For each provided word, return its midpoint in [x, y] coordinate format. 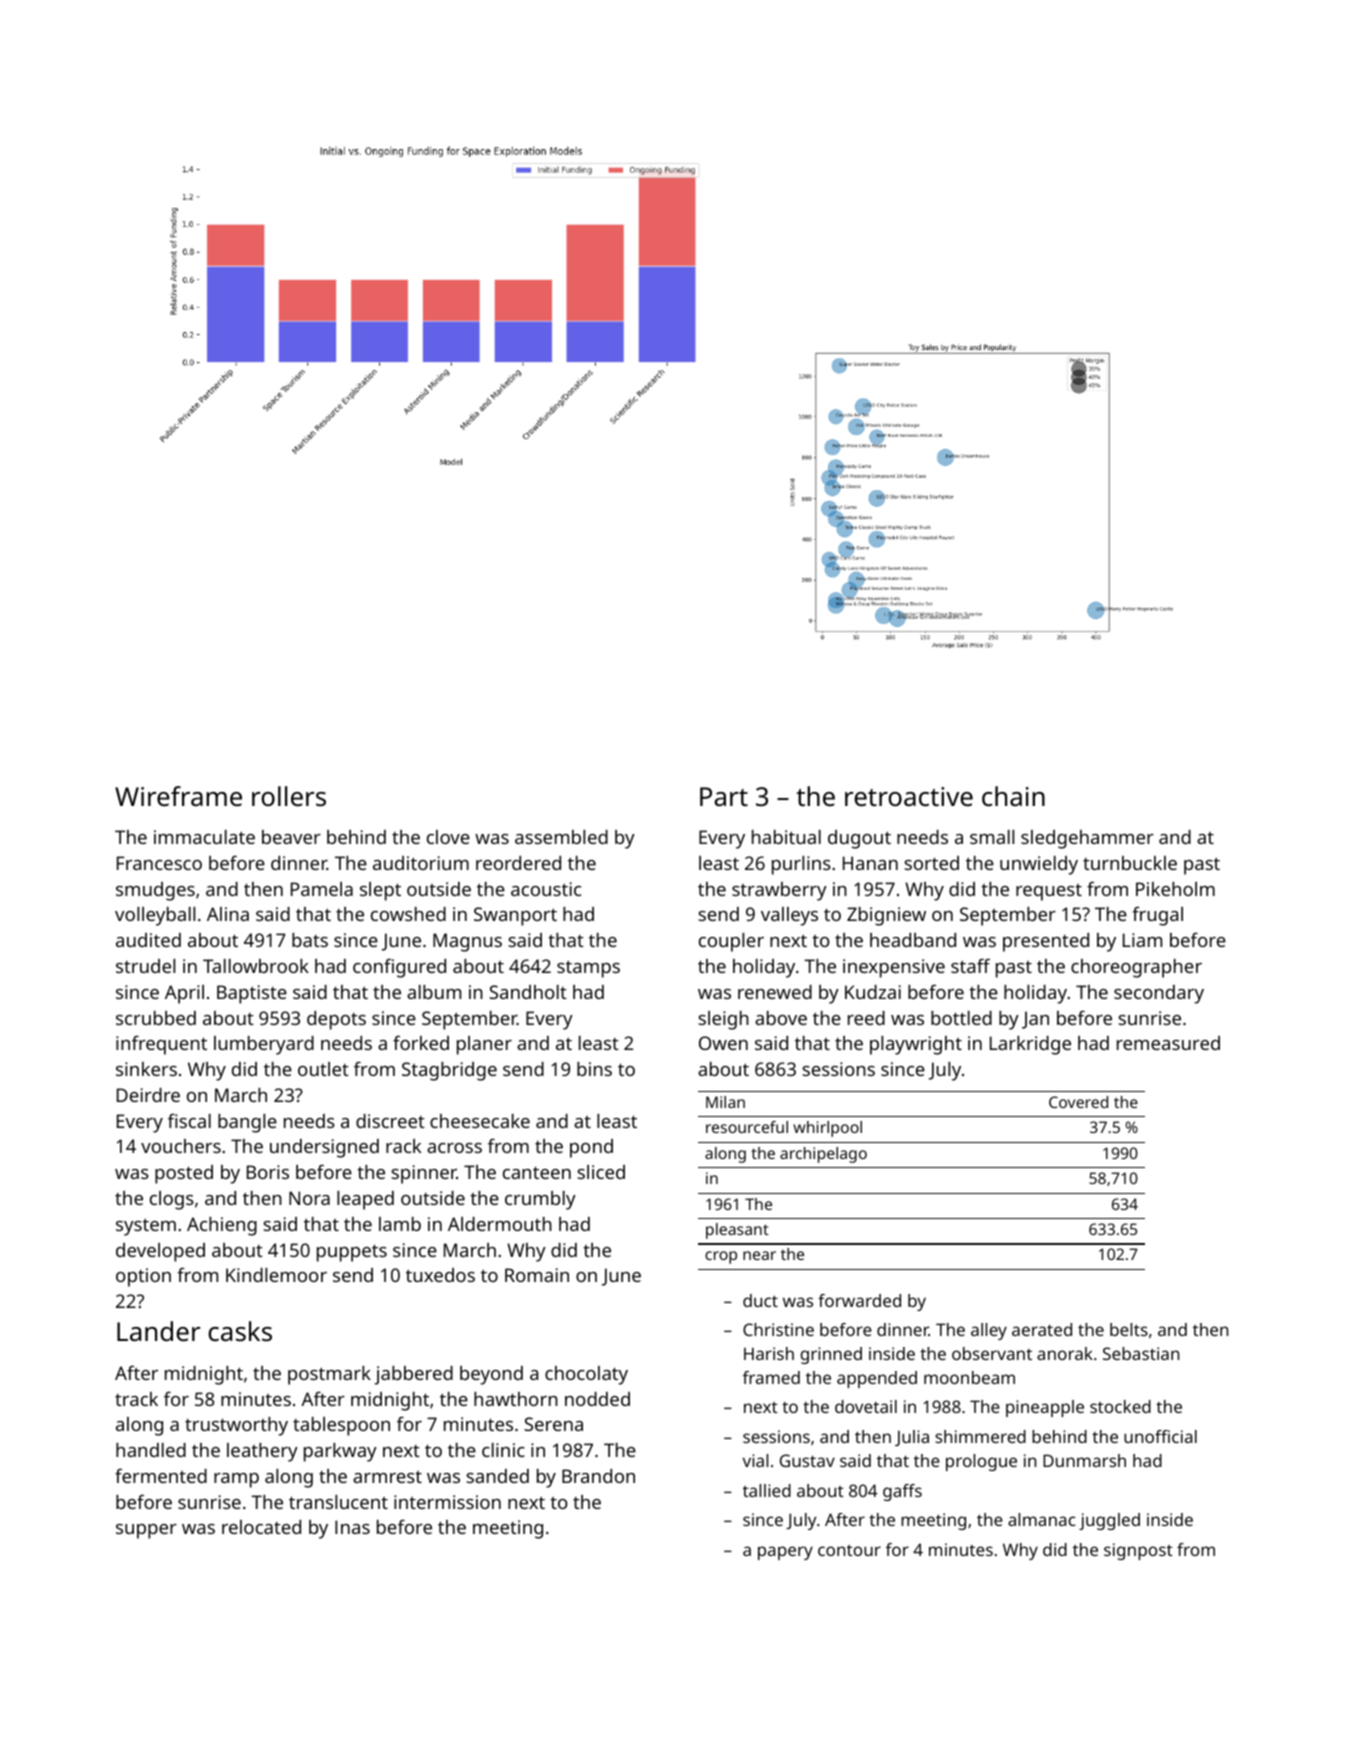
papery [785, 1553]
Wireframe [178, 796]
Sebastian [1141, 1353]
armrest [387, 1477]
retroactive [909, 797]
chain [1013, 796]
